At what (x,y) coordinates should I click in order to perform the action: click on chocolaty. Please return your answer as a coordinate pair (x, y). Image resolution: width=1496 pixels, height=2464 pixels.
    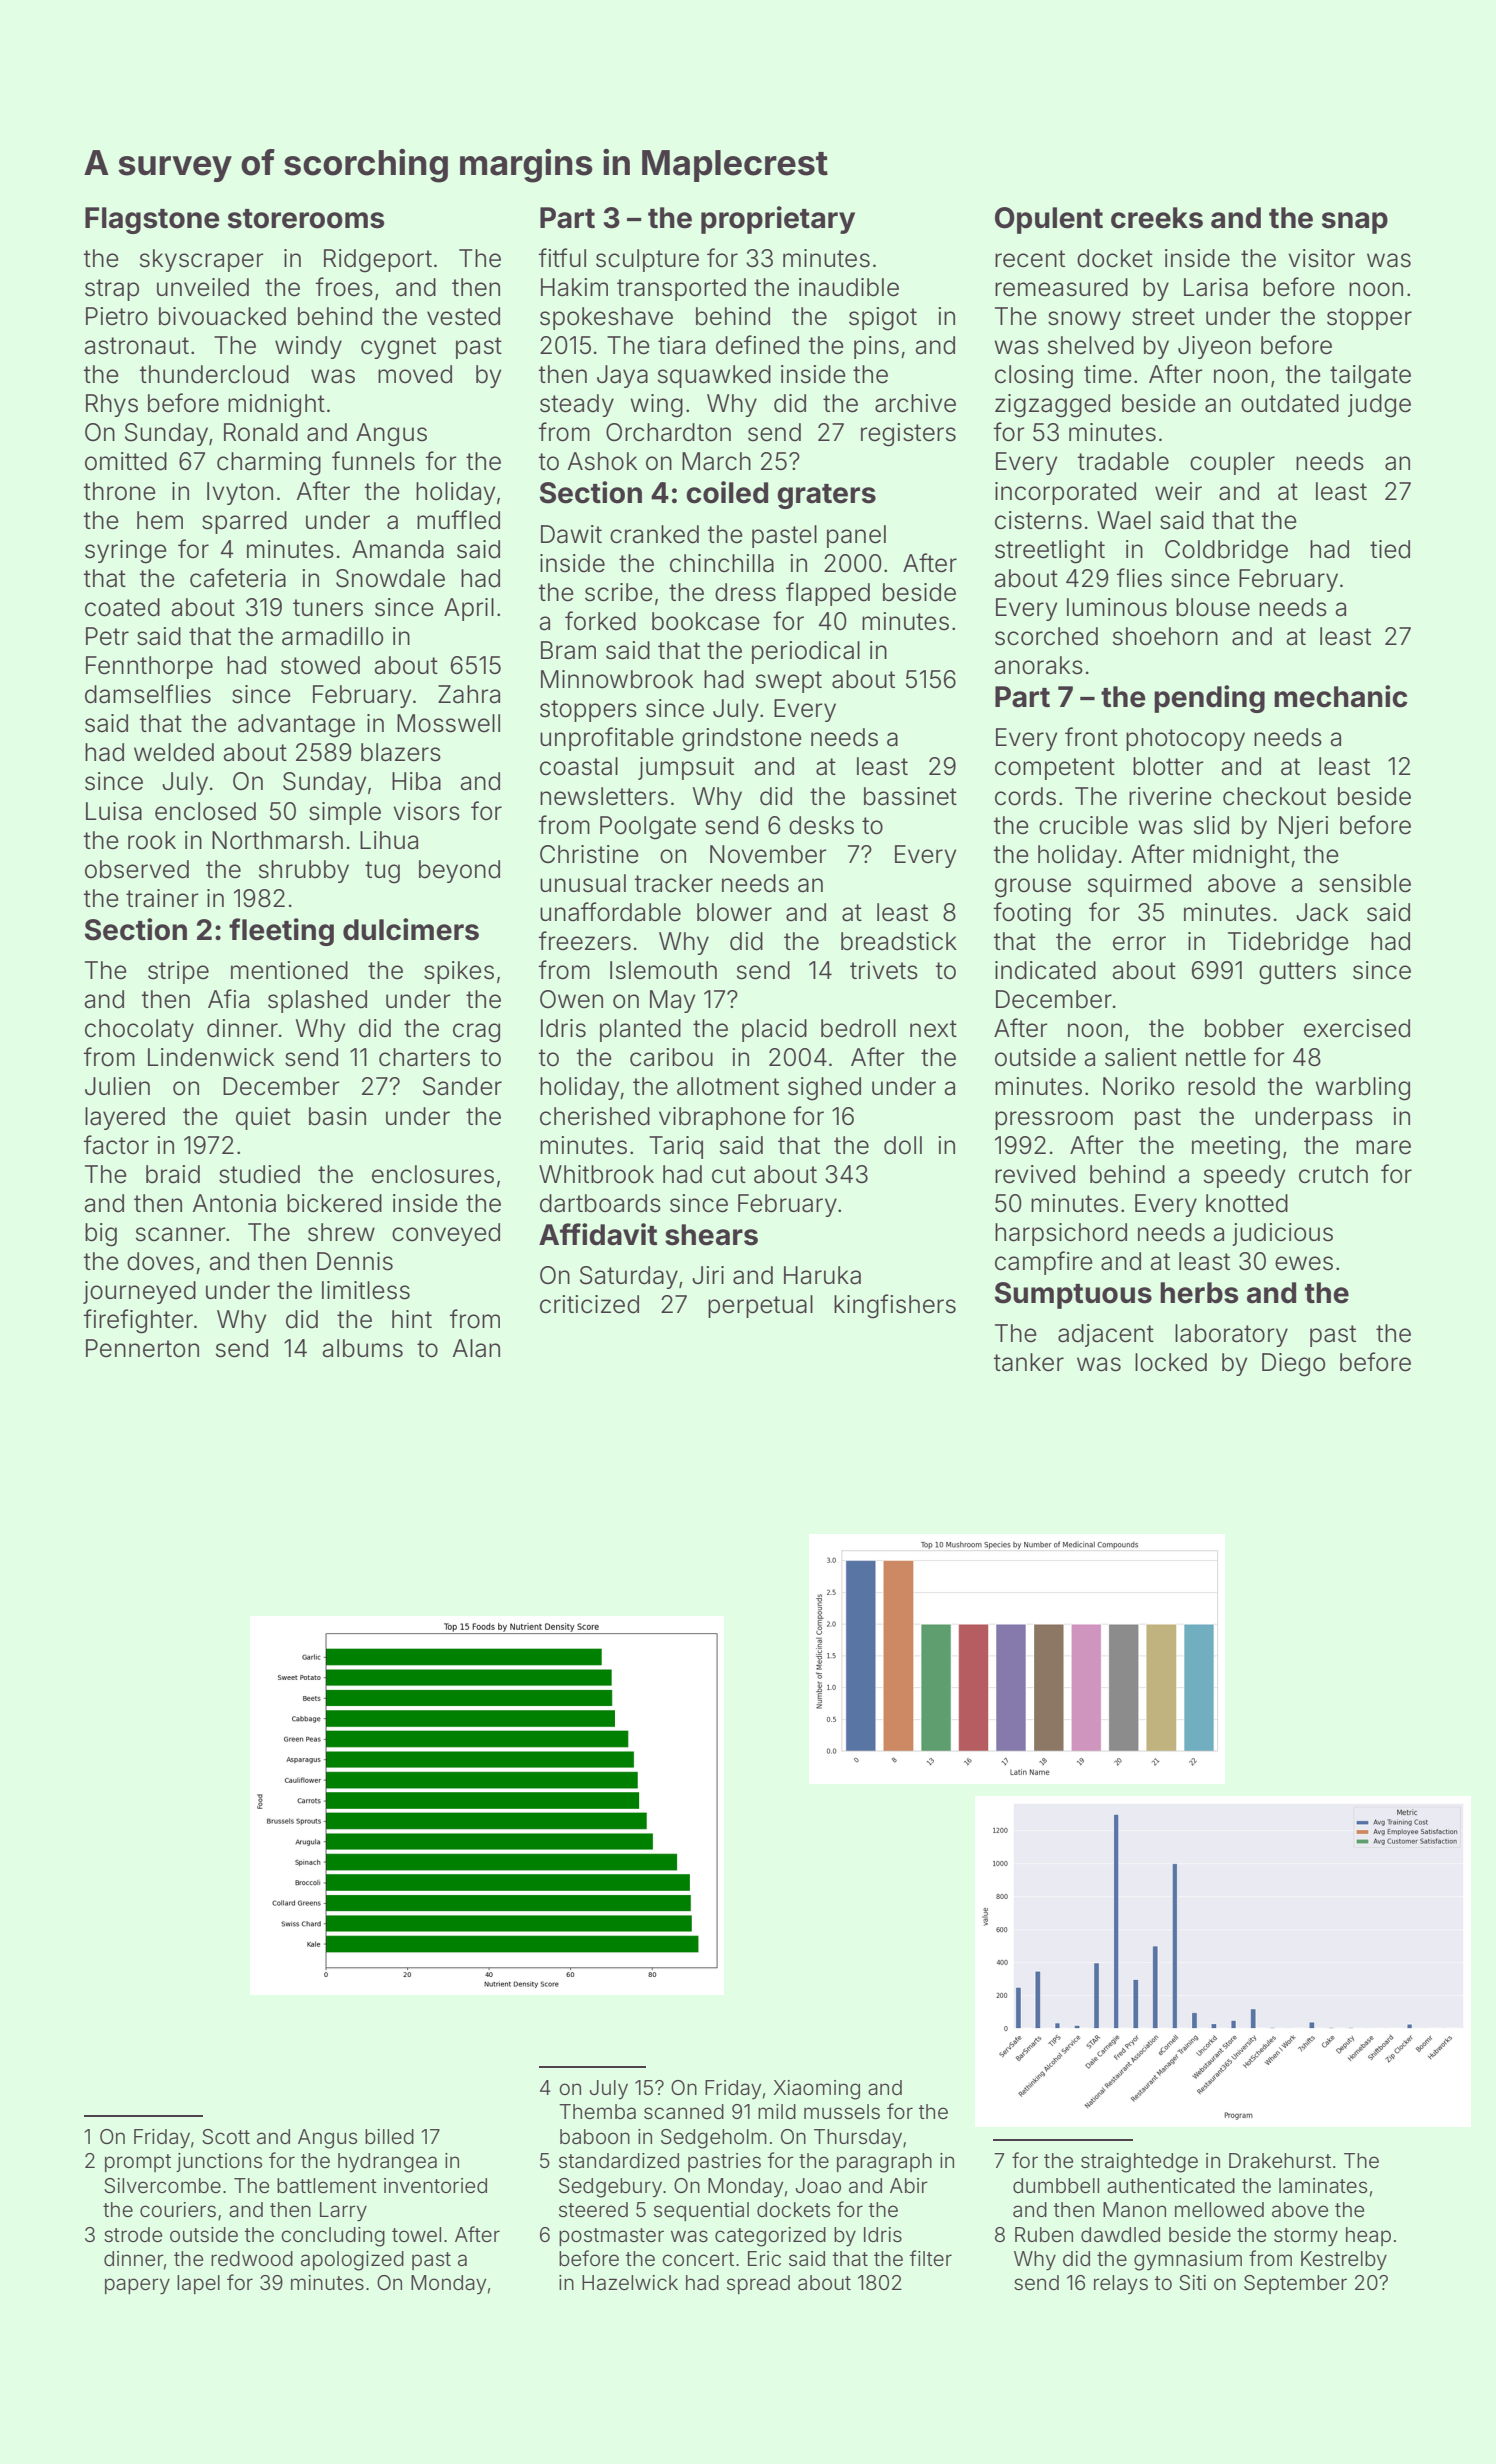
    Looking at the image, I should click on (139, 1030).
